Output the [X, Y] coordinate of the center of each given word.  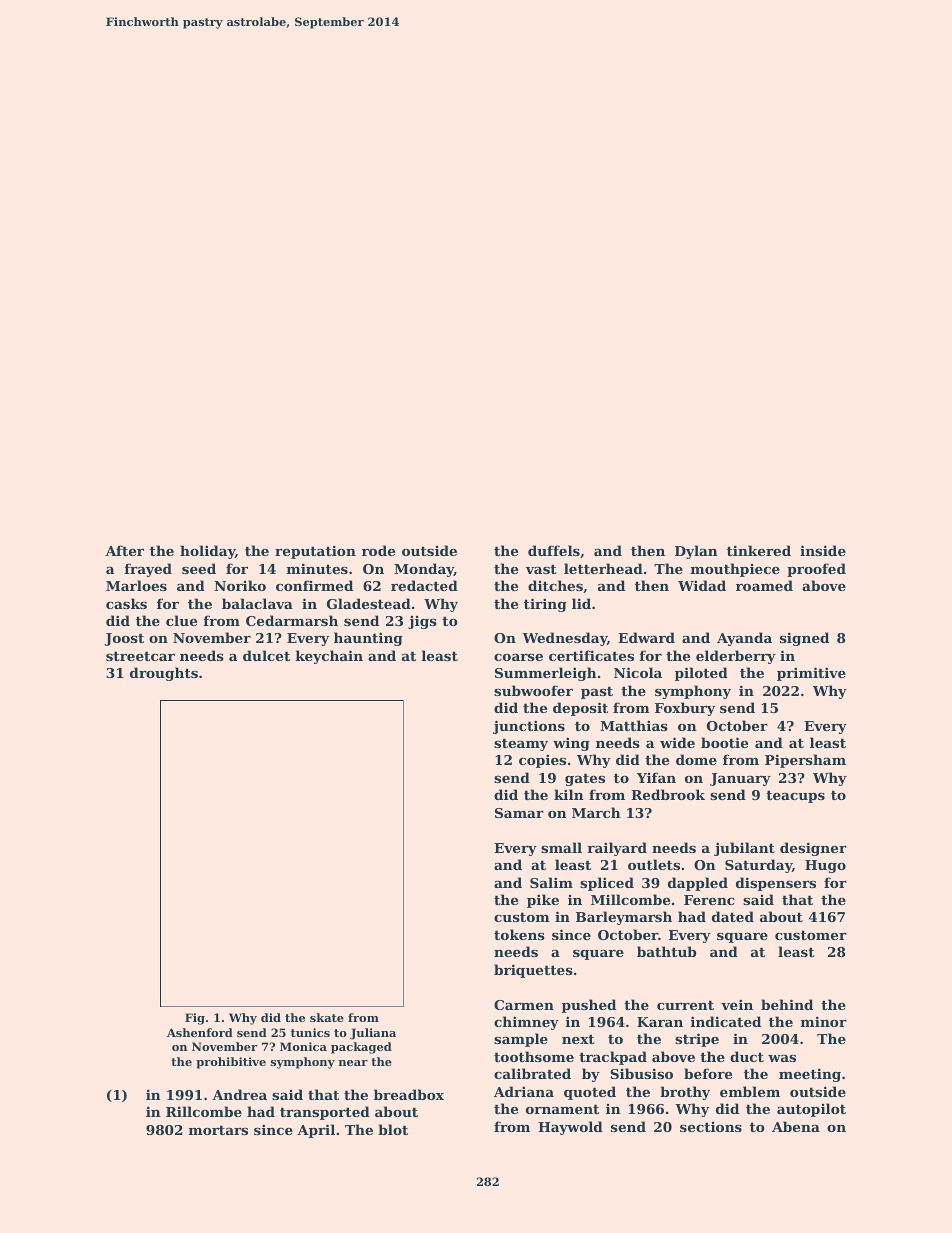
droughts [164, 674]
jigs [422, 622]
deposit [580, 709]
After [124, 550]
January [740, 779]
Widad [702, 585]
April [316, 1131]
